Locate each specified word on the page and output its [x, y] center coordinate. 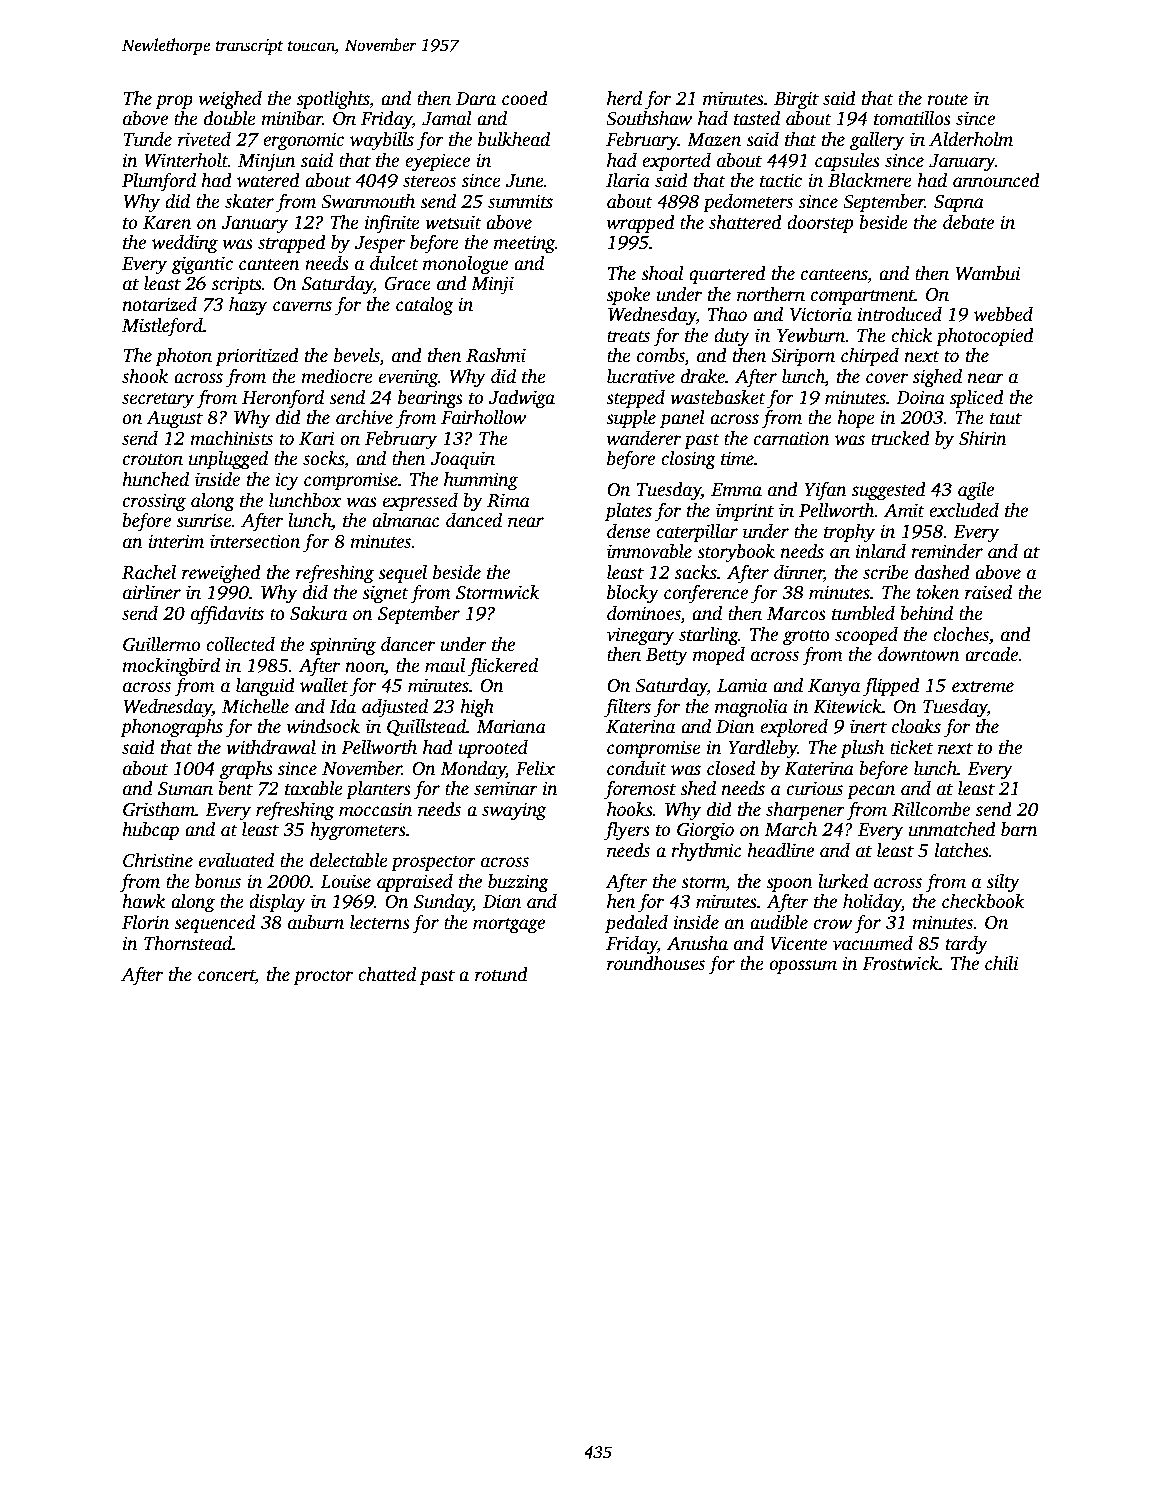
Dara [476, 99]
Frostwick [900, 963]
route [947, 100]
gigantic [202, 265]
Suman [185, 789]
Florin [145, 922]
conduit [637, 768]
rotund [501, 974]
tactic [781, 180]
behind [927, 613]
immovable [649, 551]
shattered [745, 222]
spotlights [333, 100]
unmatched [952, 829]
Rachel [149, 572]
